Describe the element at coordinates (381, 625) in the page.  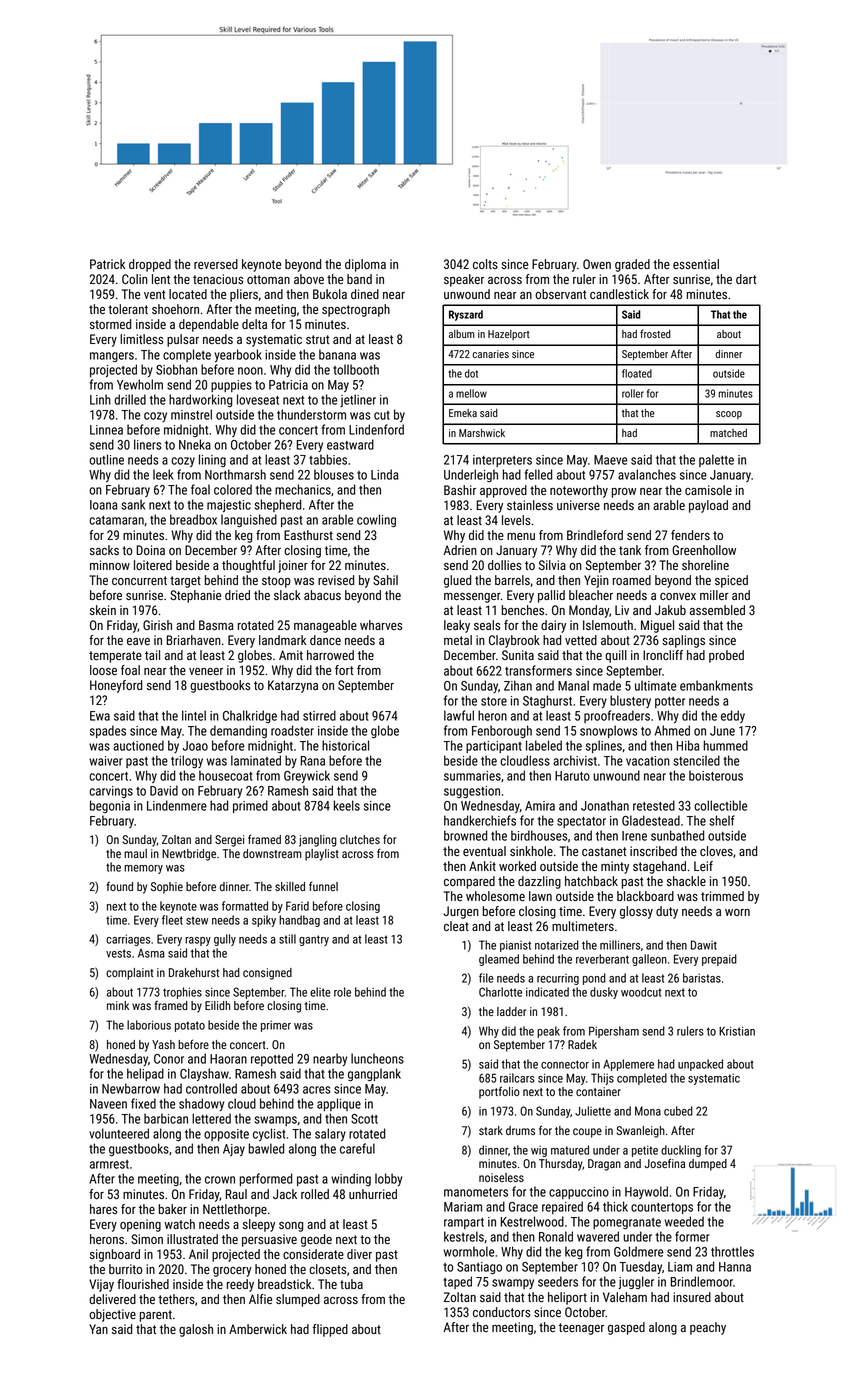
I see `wharves` at that location.
